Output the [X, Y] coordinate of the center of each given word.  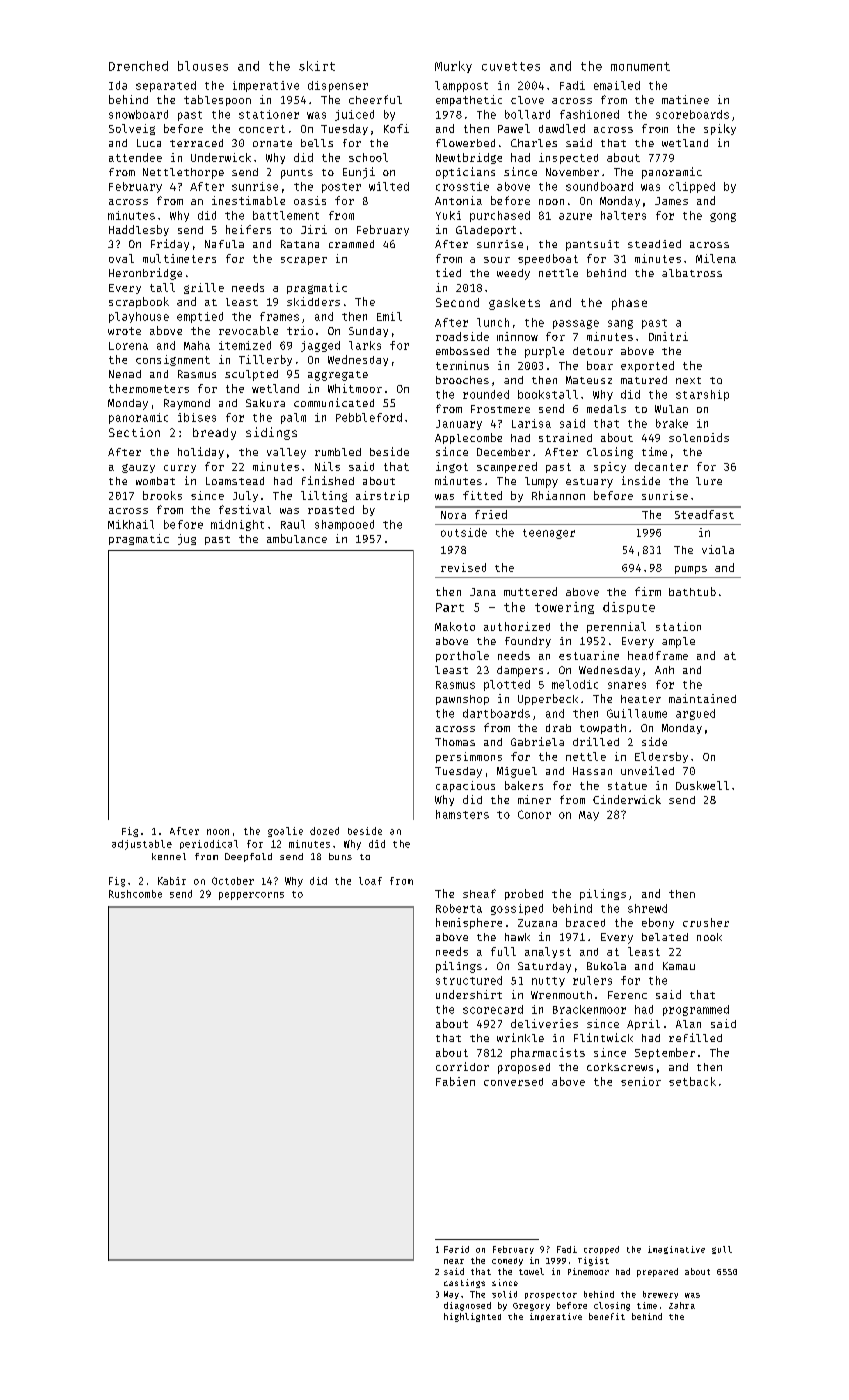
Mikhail [131, 524]
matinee [685, 99]
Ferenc [627, 995]
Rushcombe [135, 894]
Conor [534, 814]
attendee [135, 157]
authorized [517, 626]
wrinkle [520, 1037]
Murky [453, 67]
